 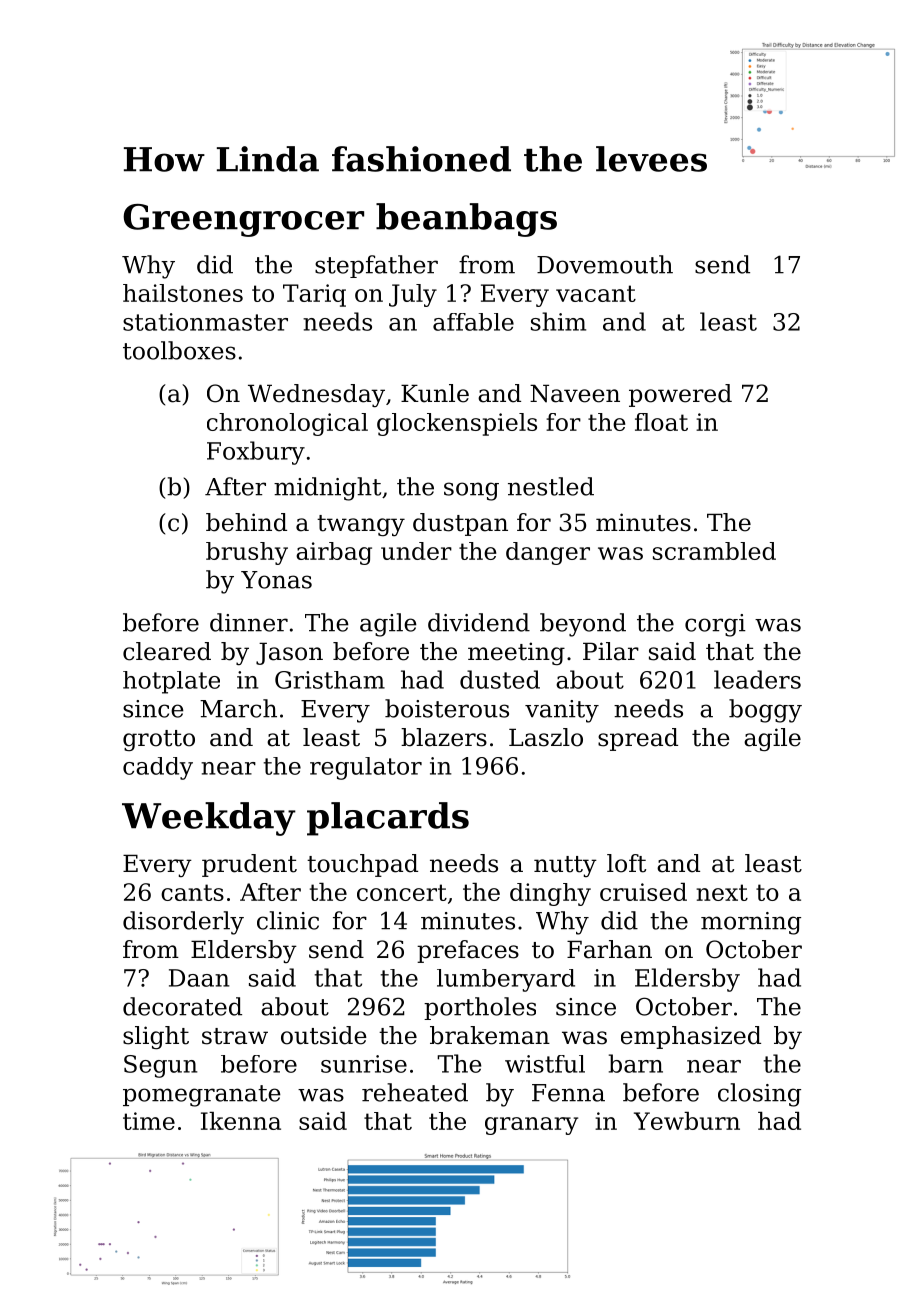 What do you see at coordinates (435, 393) in the screenshot?
I see `Kunle` at bounding box center [435, 393].
